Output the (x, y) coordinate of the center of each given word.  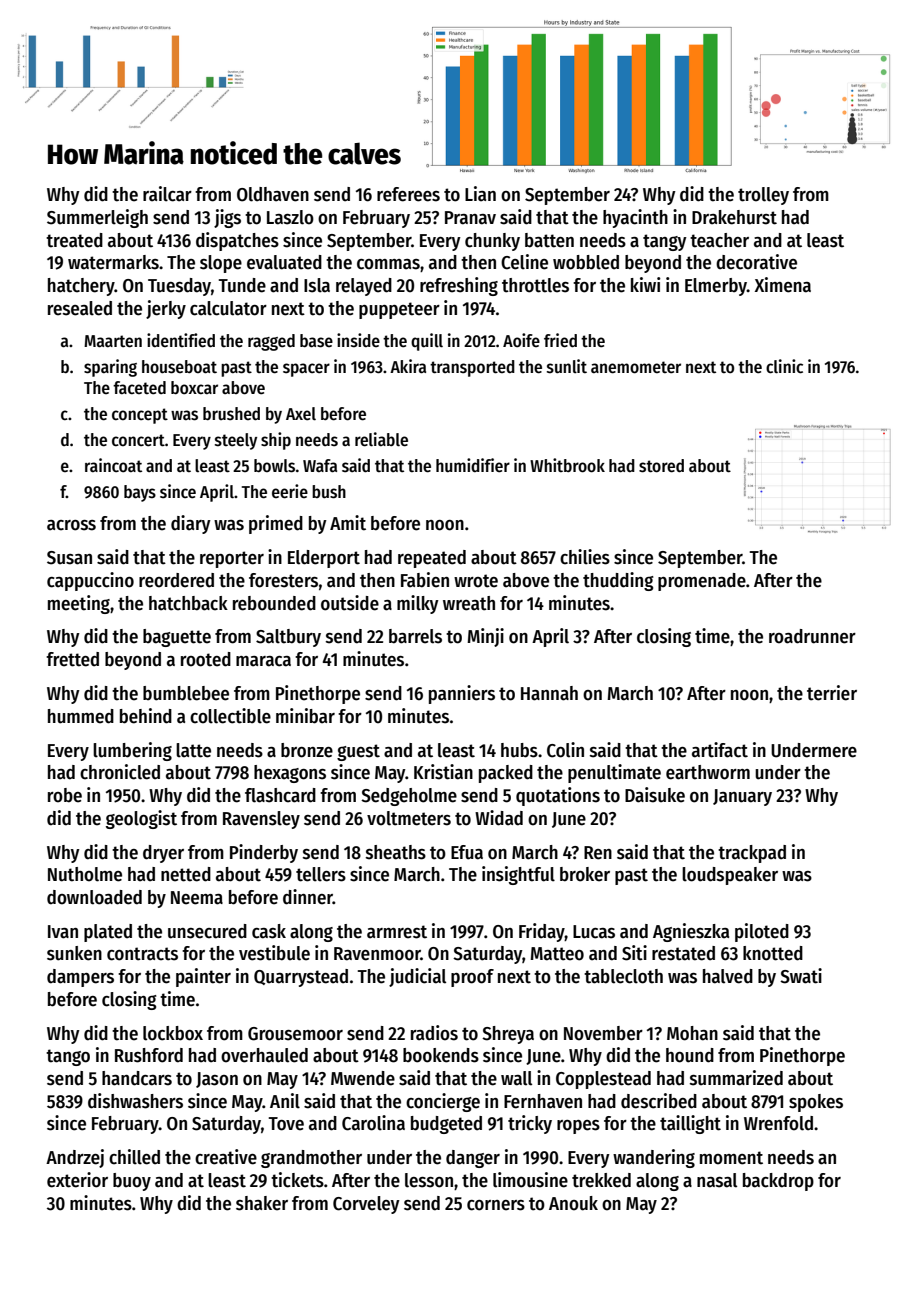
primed (276, 524)
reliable (381, 439)
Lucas (594, 932)
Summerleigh (97, 218)
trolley (763, 196)
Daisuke (655, 795)
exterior (77, 1180)
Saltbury (288, 638)
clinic (784, 366)
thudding (618, 581)
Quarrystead (301, 978)
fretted (72, 659)
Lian (480, 194)
